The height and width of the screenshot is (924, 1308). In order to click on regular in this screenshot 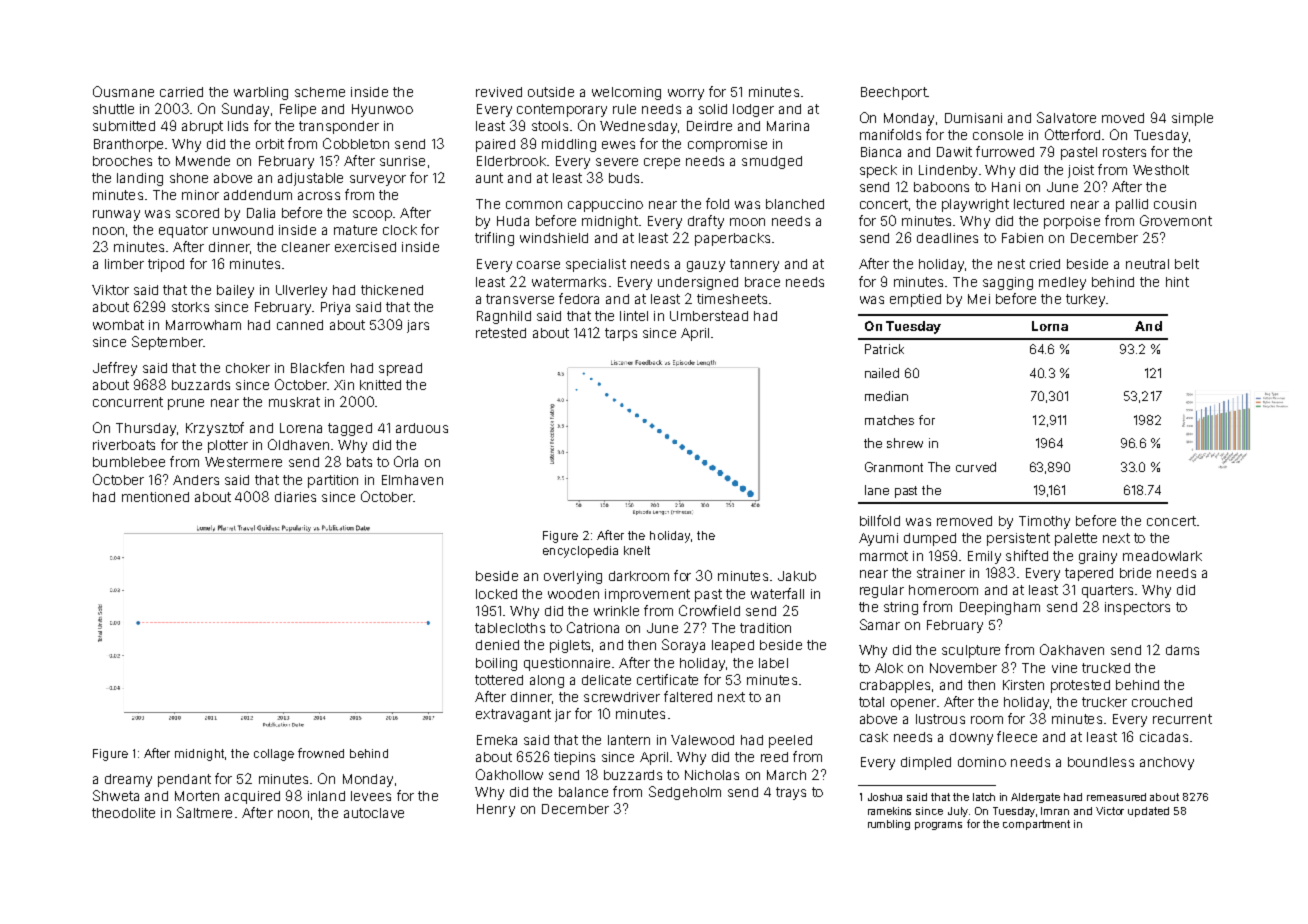, I will do `click(882, 591)`.
